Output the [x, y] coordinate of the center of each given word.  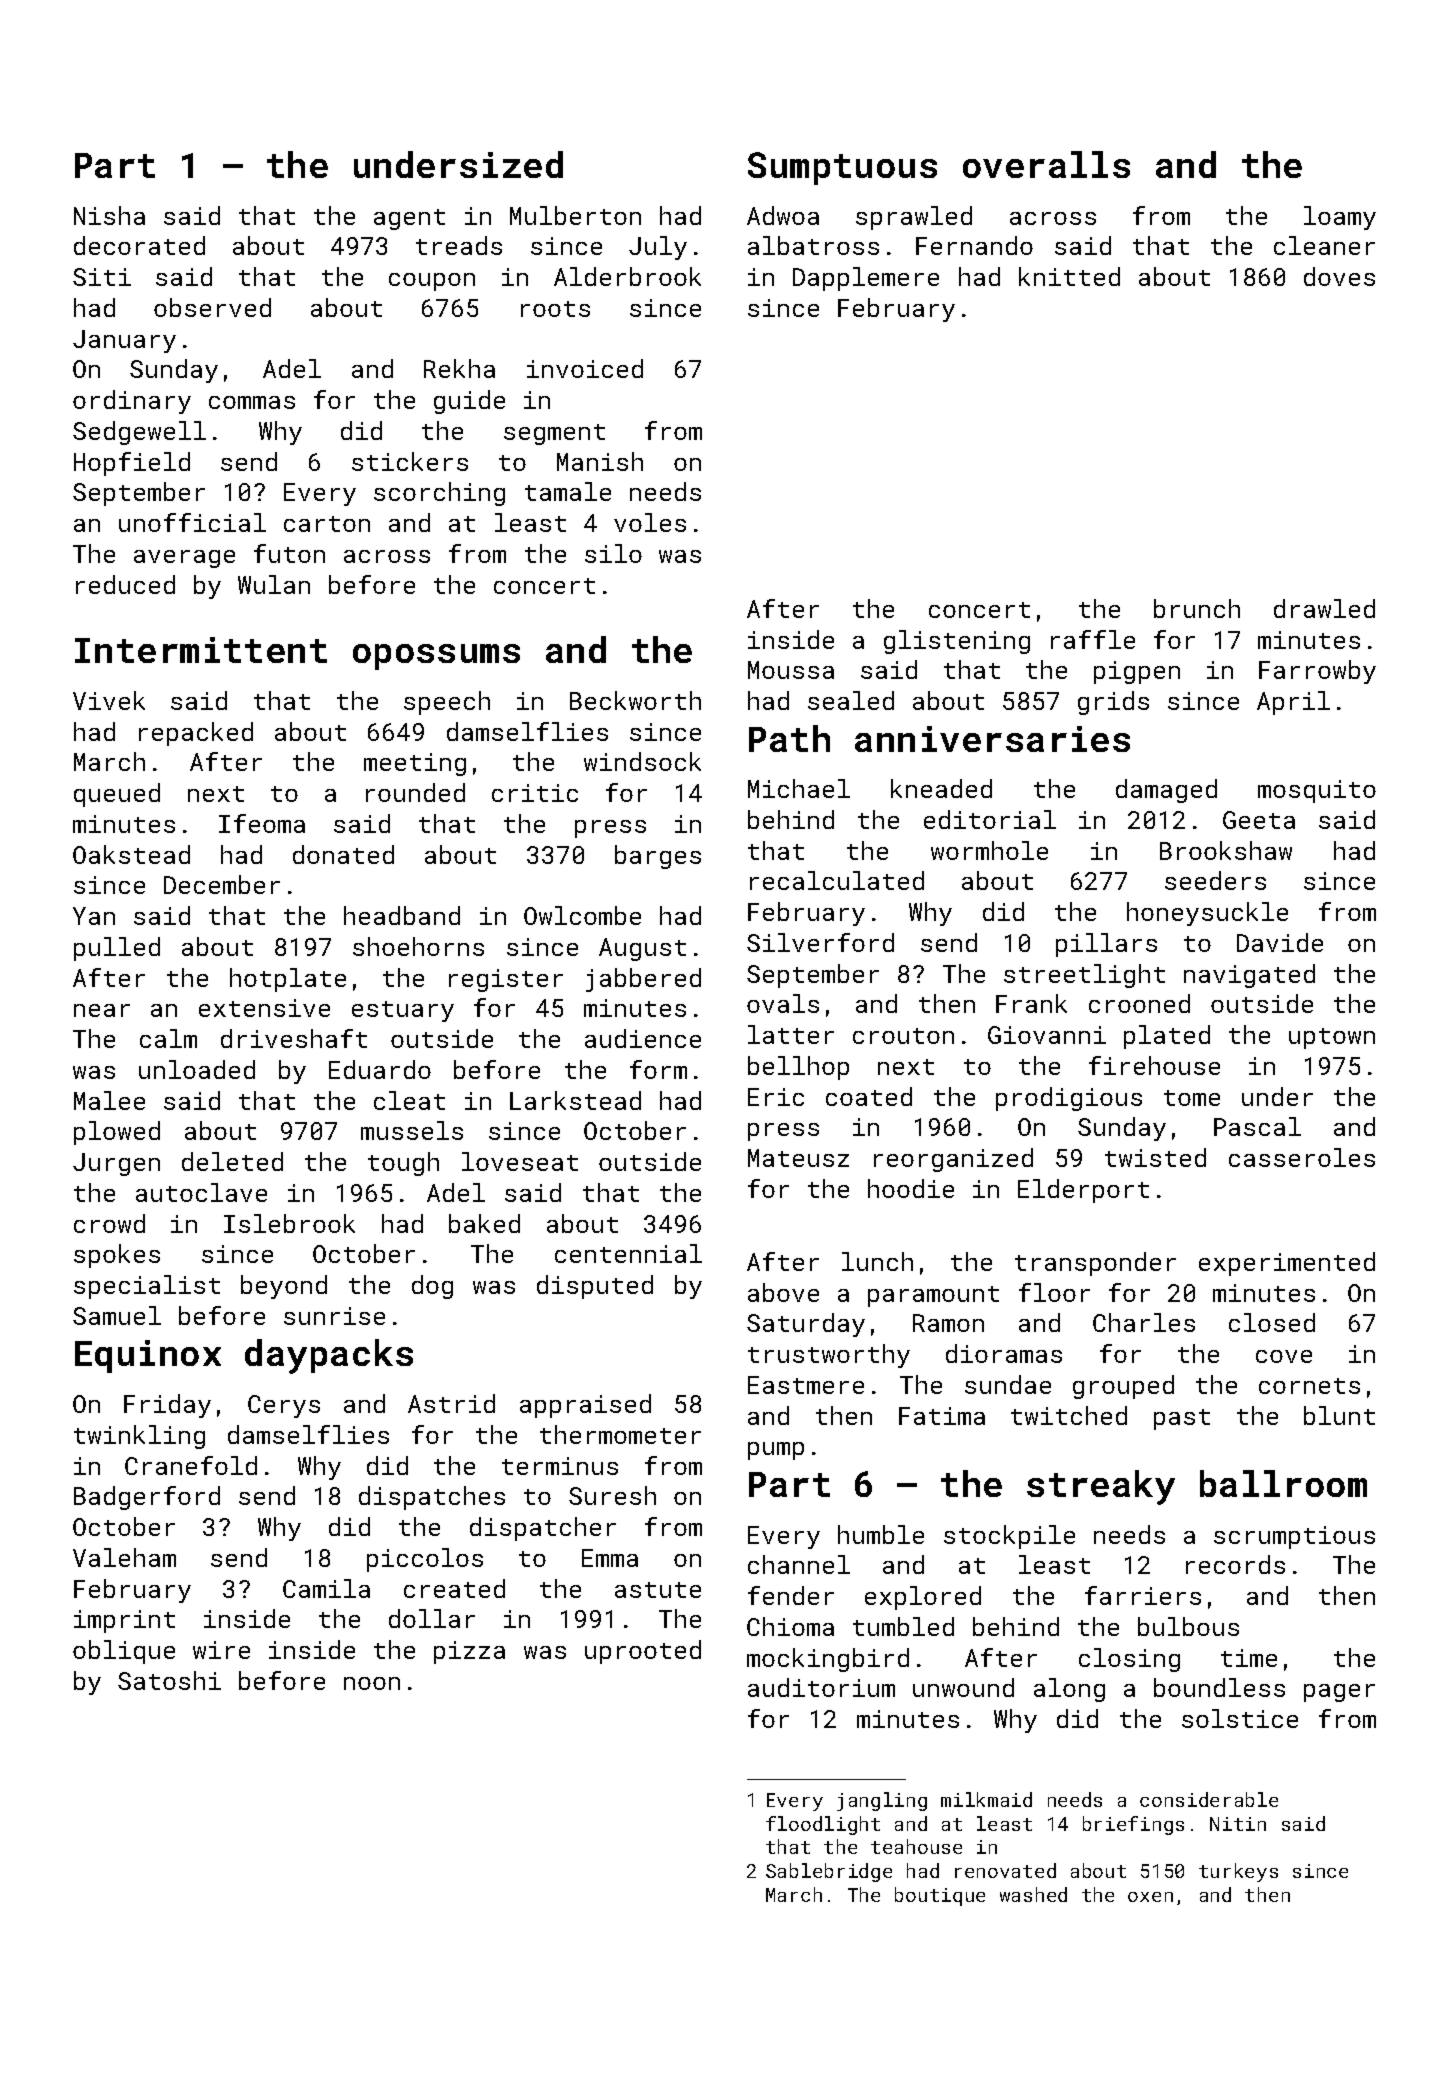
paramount [933, 1296]
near [102, 1010]
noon [372, 1683]
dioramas [1004, 1353]
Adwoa [783, 215]
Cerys [284, 1406]
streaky [1101, 1487]
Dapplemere [866, 279]
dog [432, 1287]
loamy [1340, 218]
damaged [1166, 791]
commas [252, 402]
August [642, 949]
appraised [585, 1406]
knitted [1069, 276]
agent [409, 219]
